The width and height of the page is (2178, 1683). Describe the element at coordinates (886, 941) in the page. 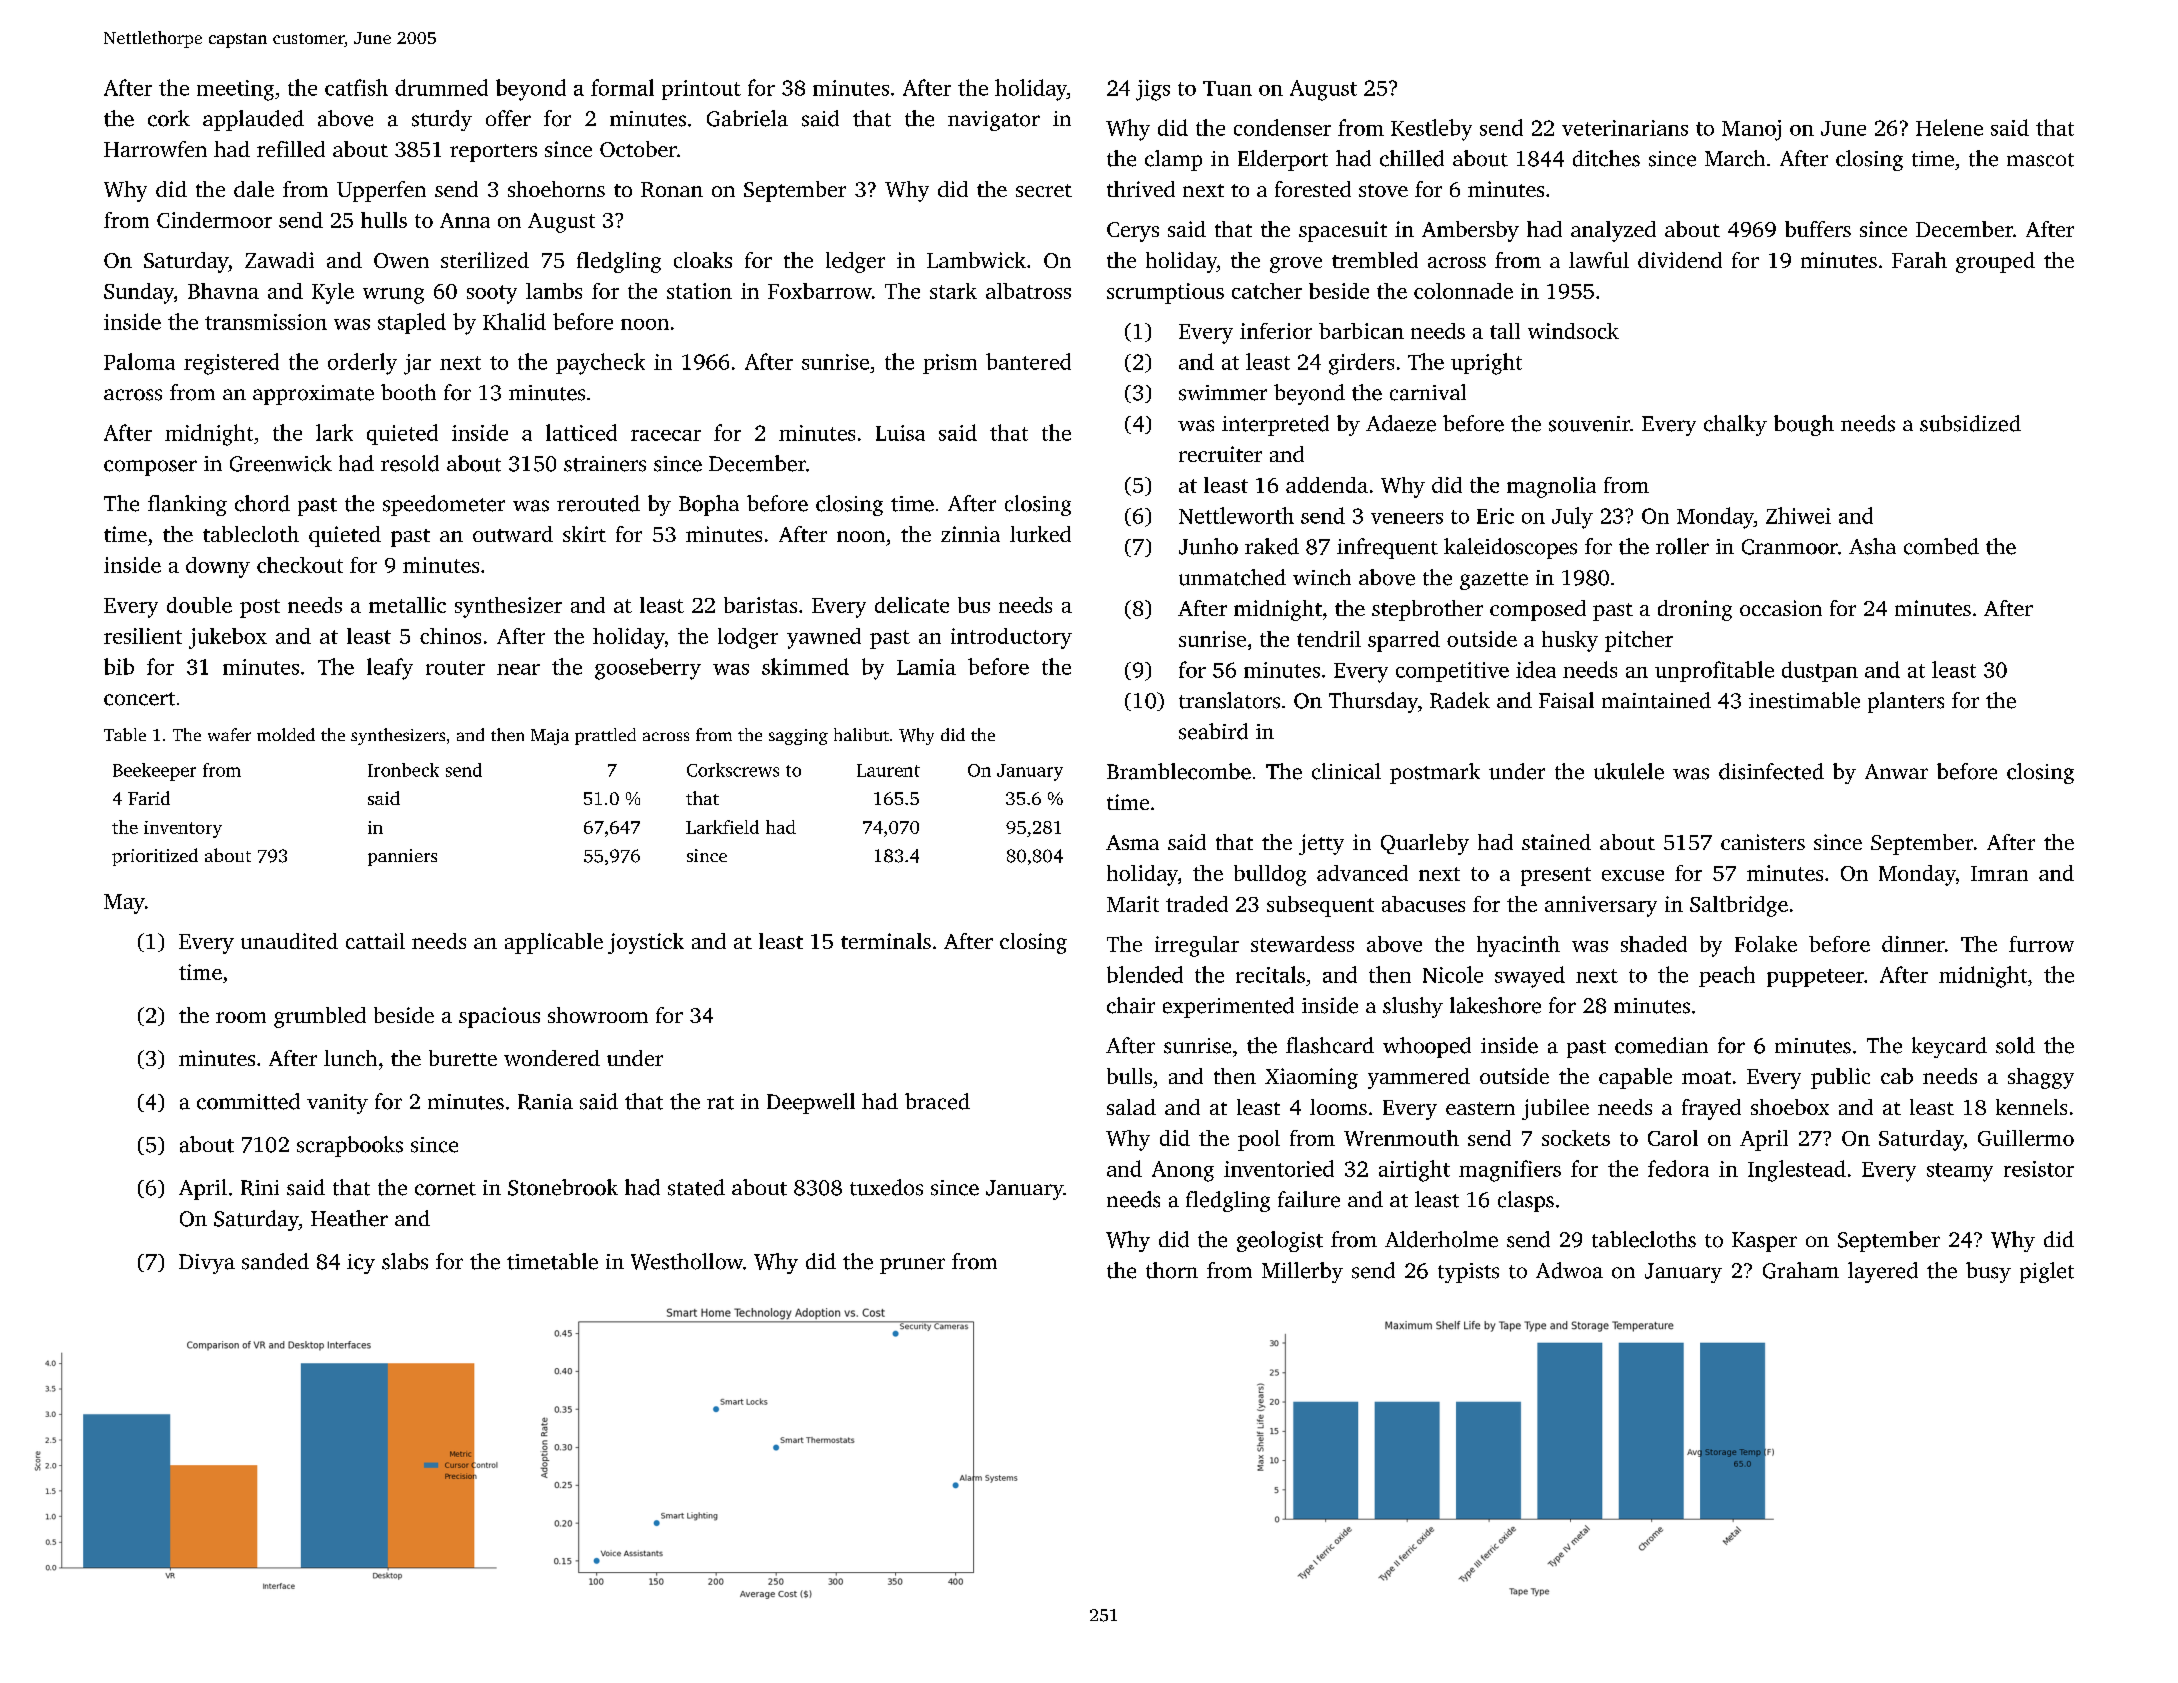

I see `terminals` at that location.
